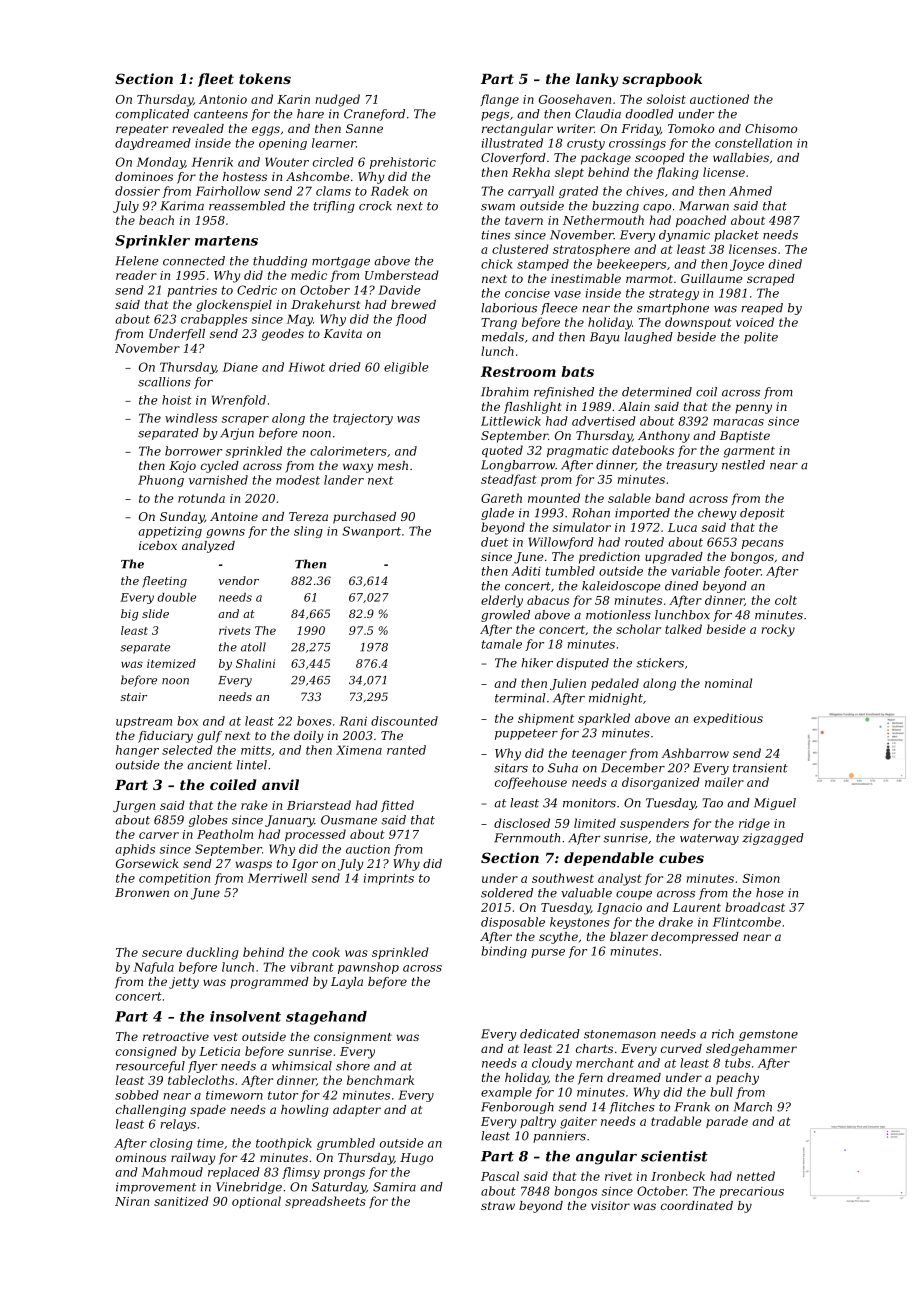 Image resolution: width=924 pixels, height=1308 pixels. I want to click on globes, so click(208, 821).
